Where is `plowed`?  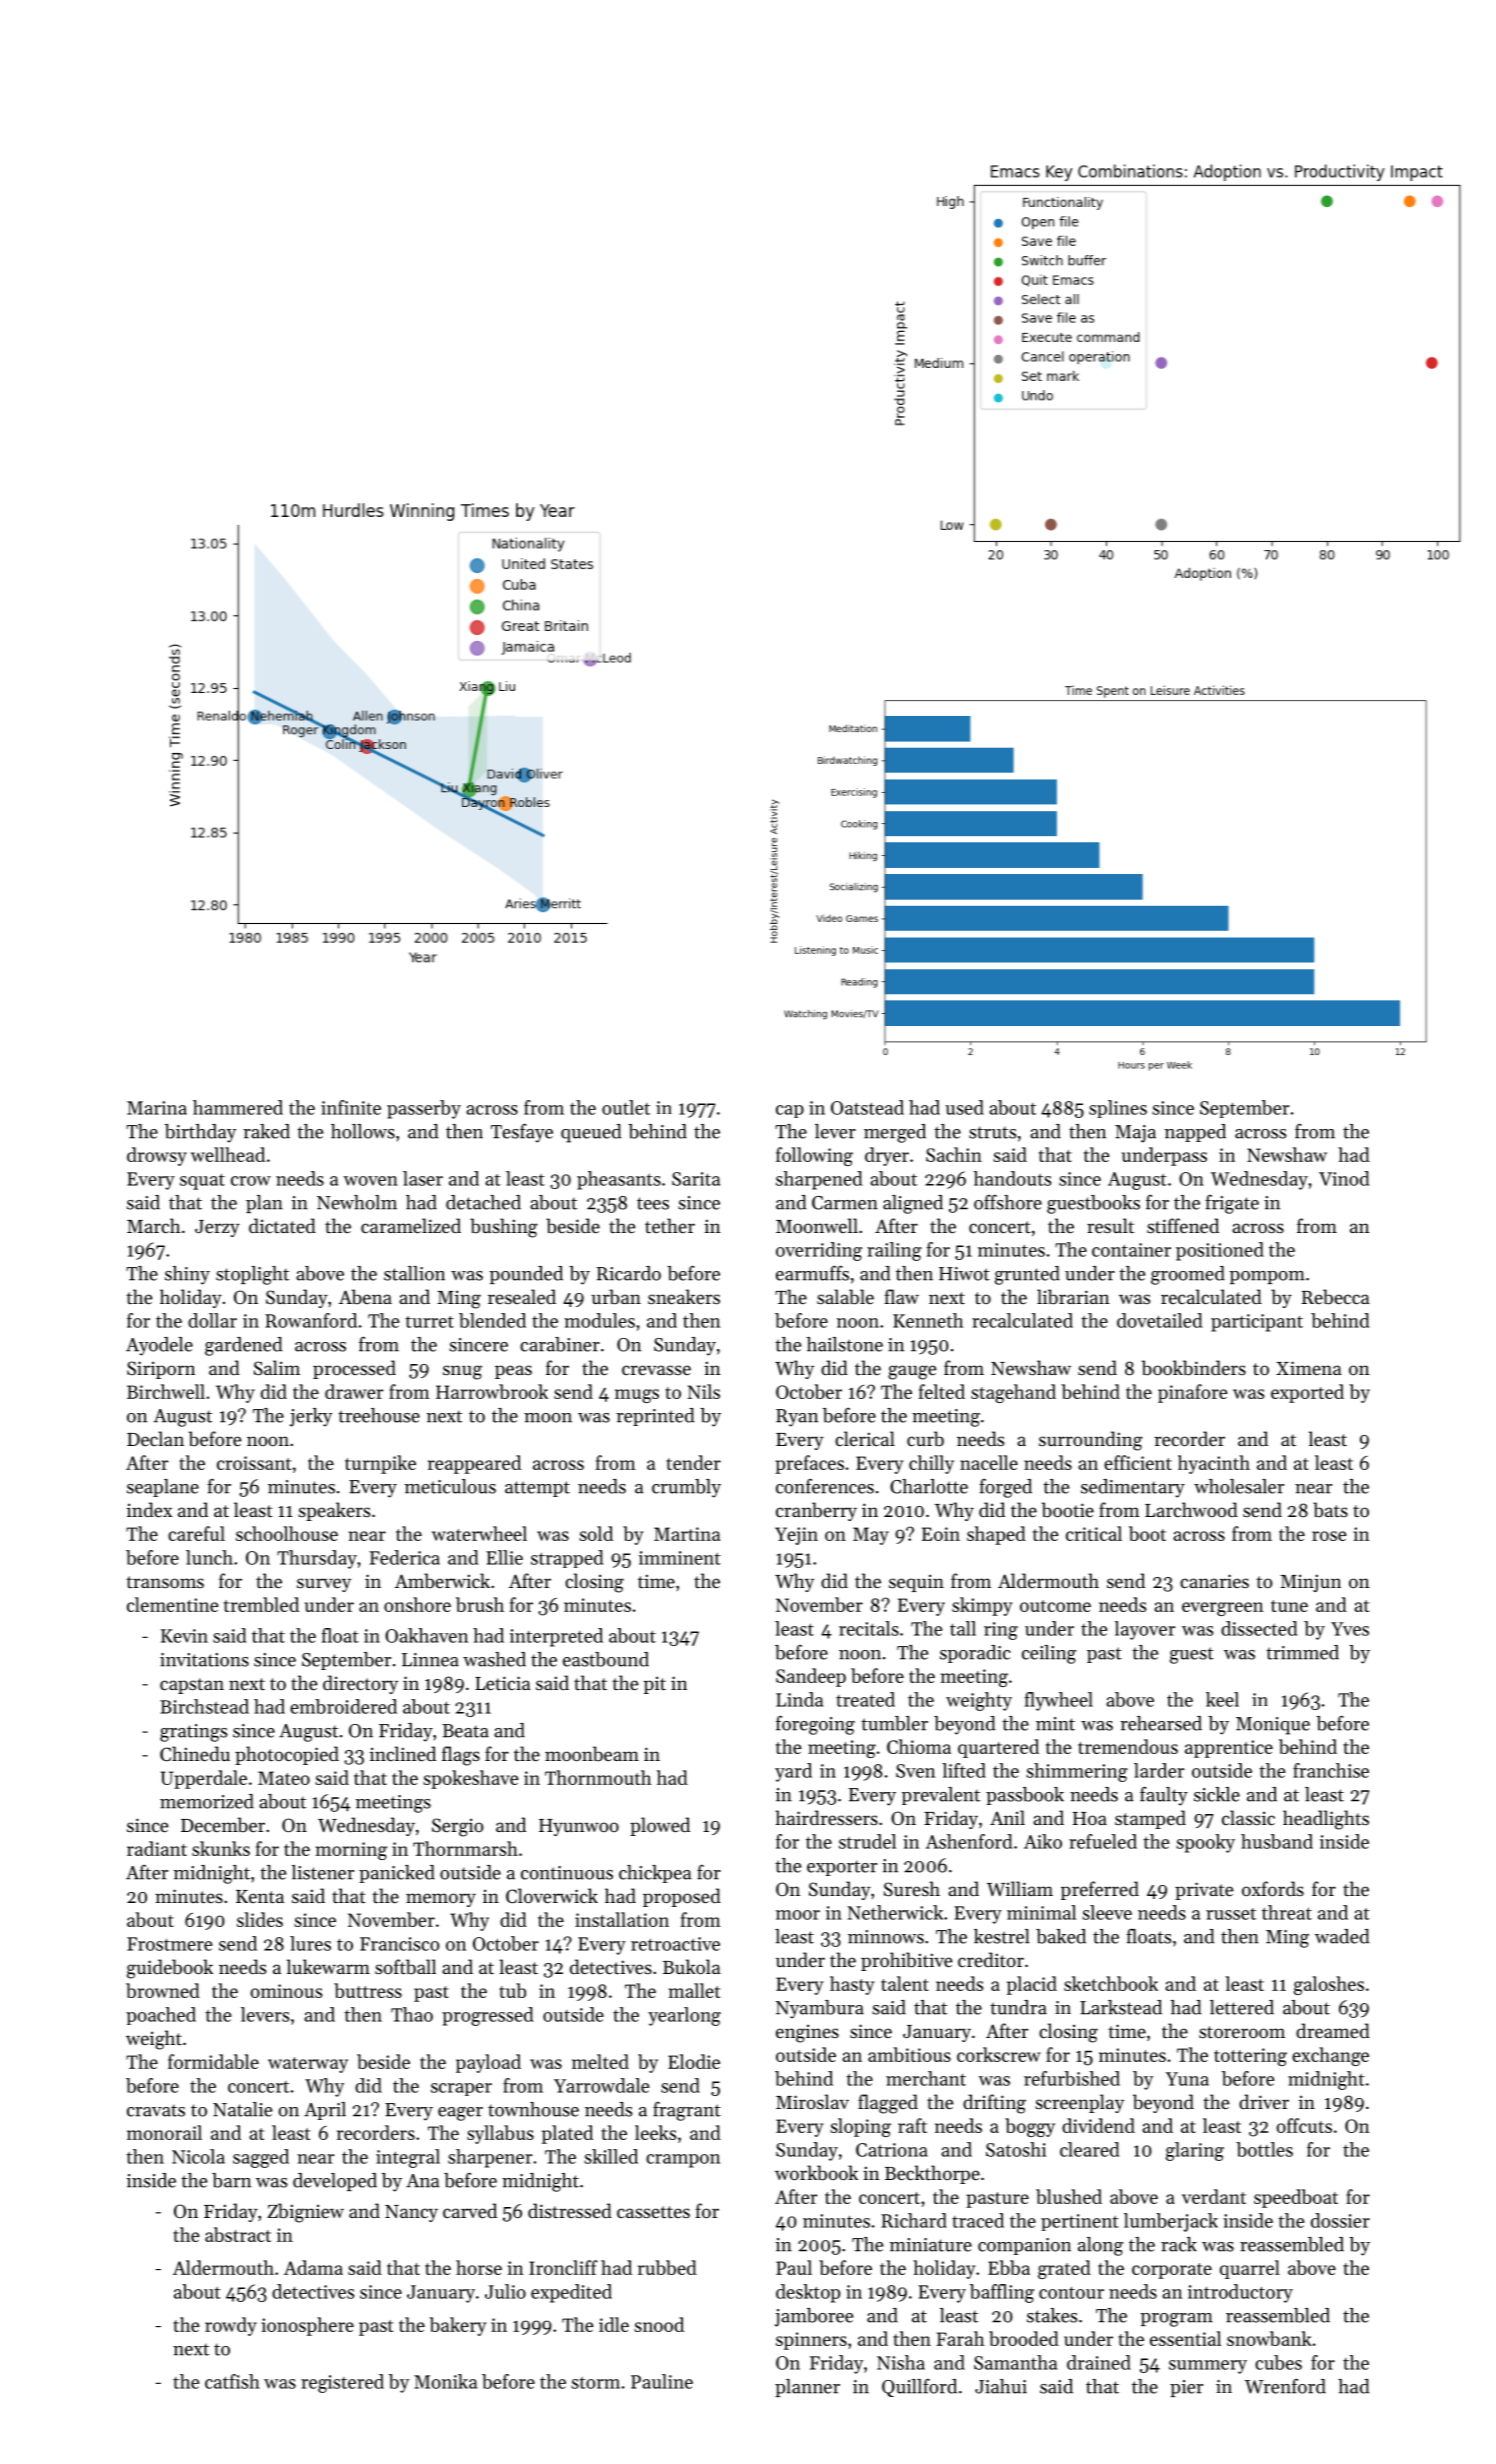 plowed is located at coordinates (660, 1826).
